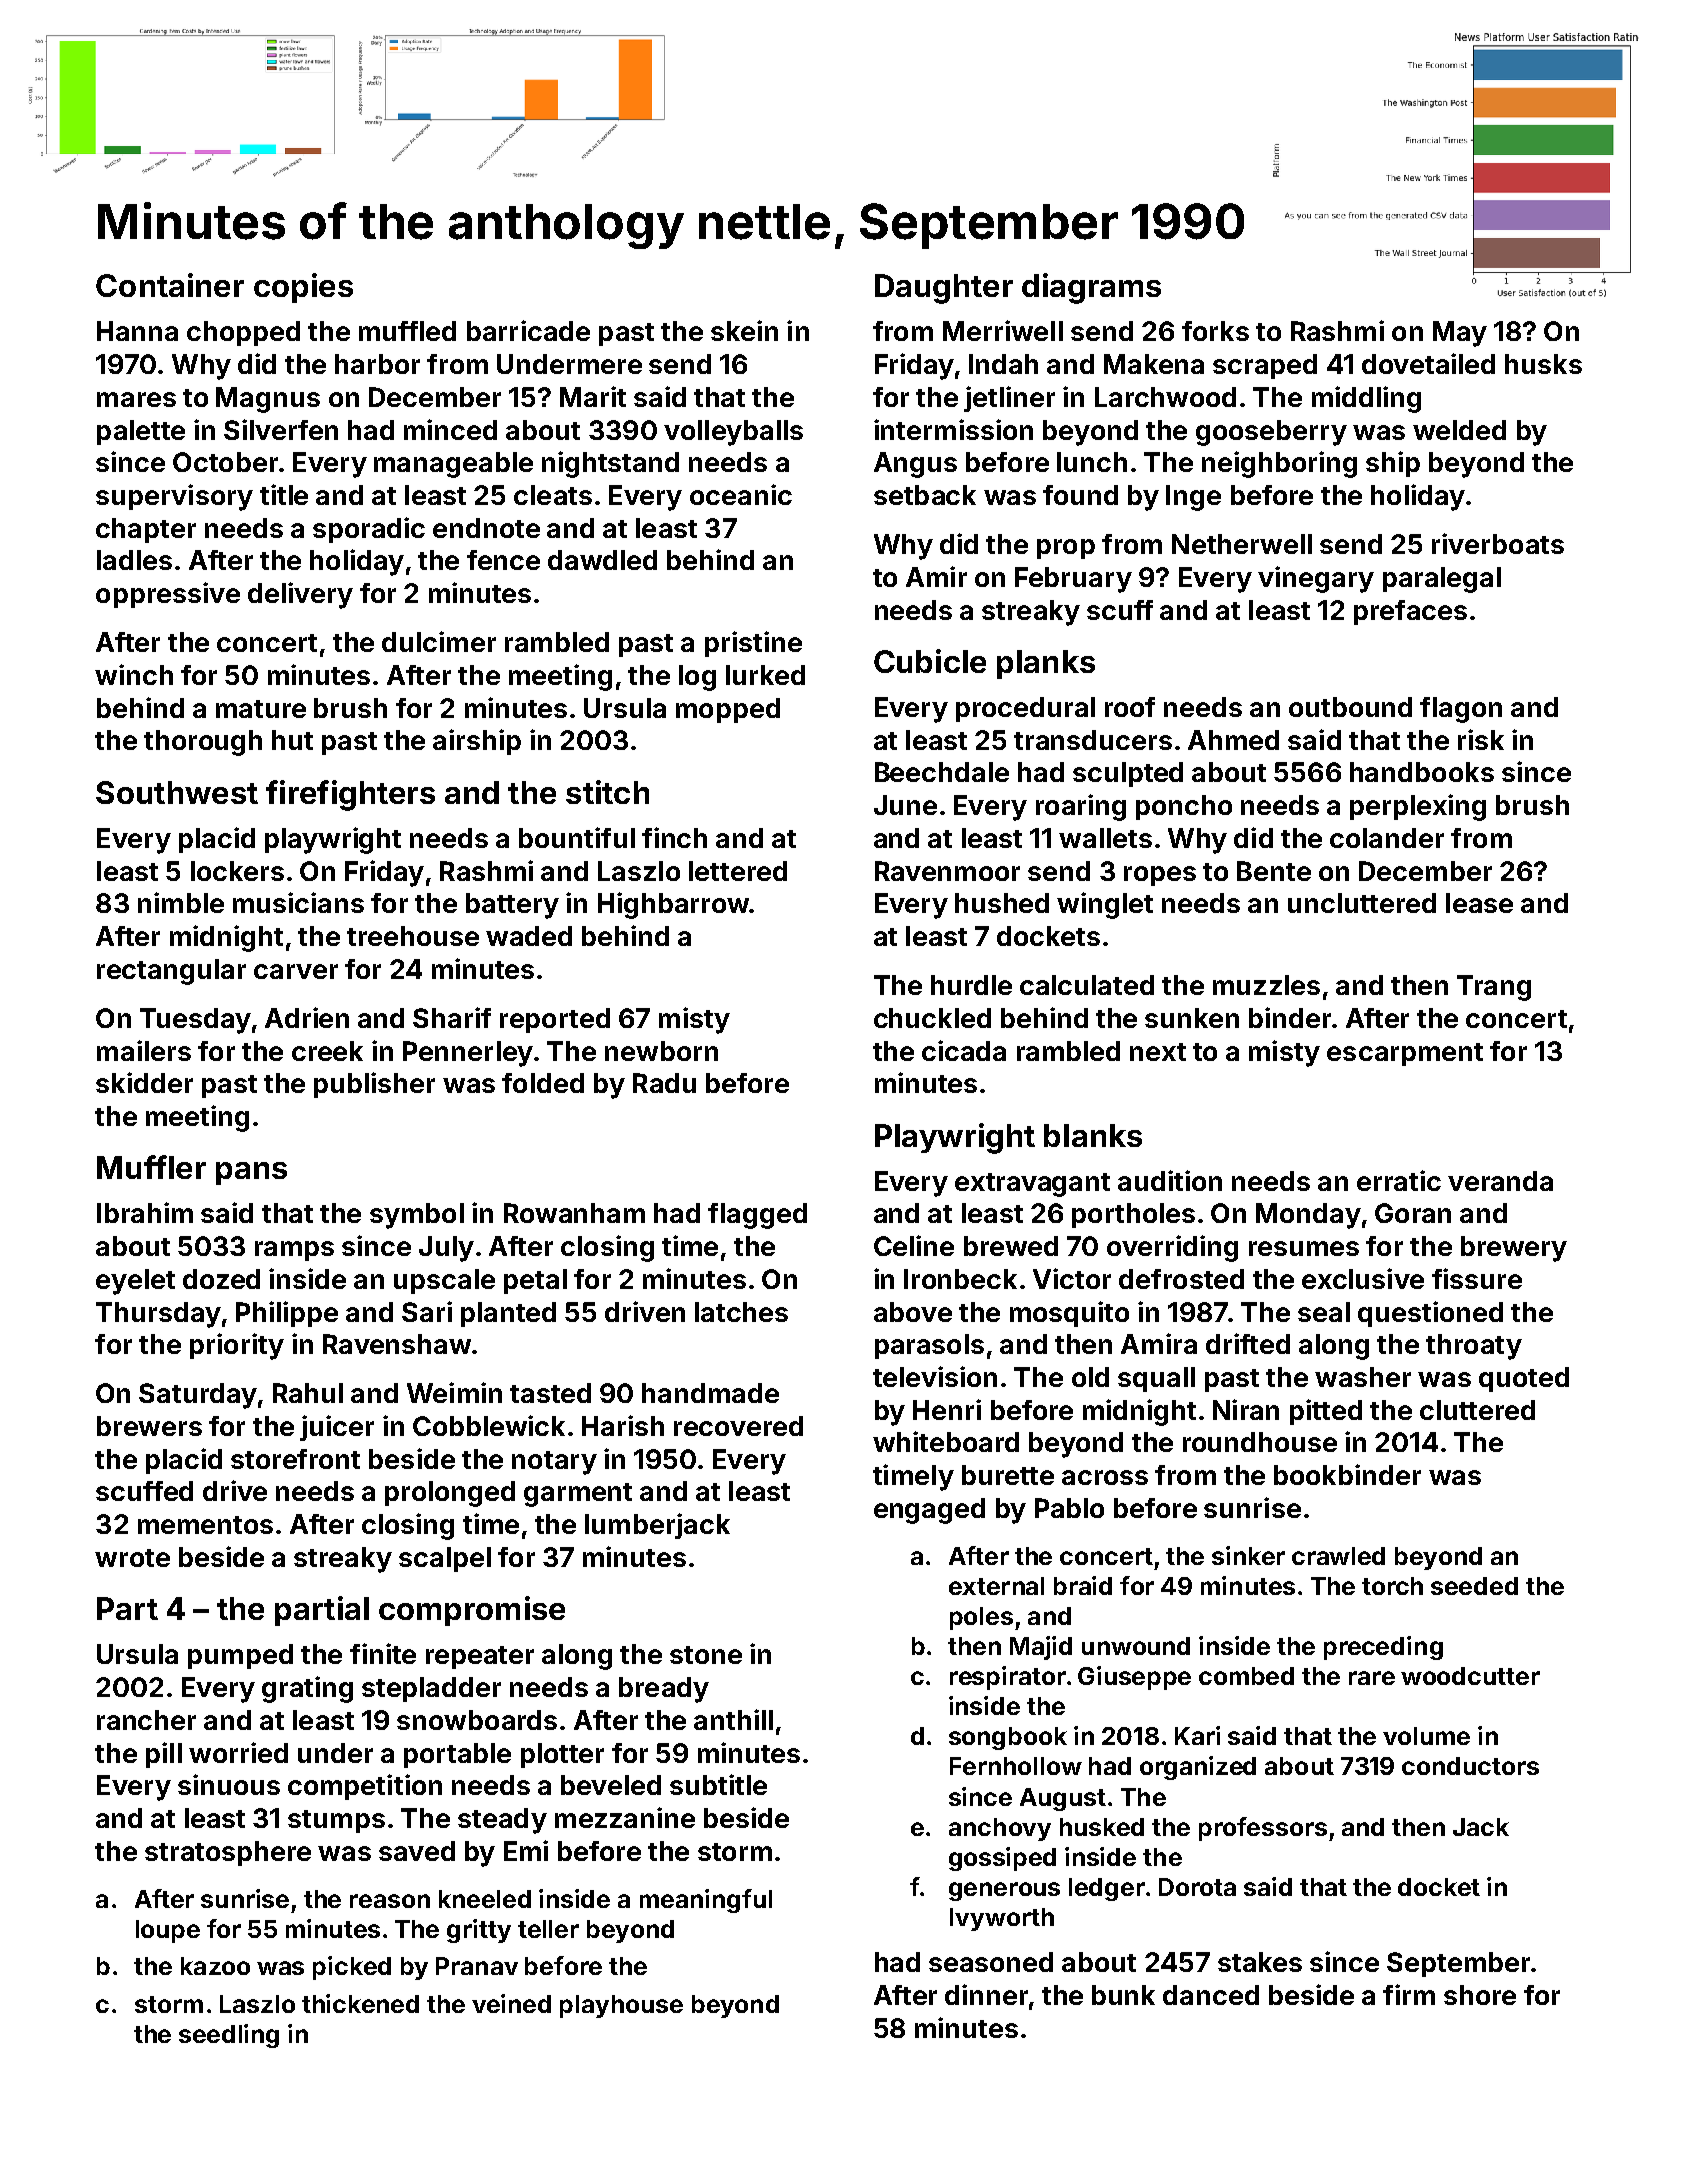  What do you see at coordinates (229, 2036) in the screenshot?
I see `seedling` at bounding box center [229, 2036].
